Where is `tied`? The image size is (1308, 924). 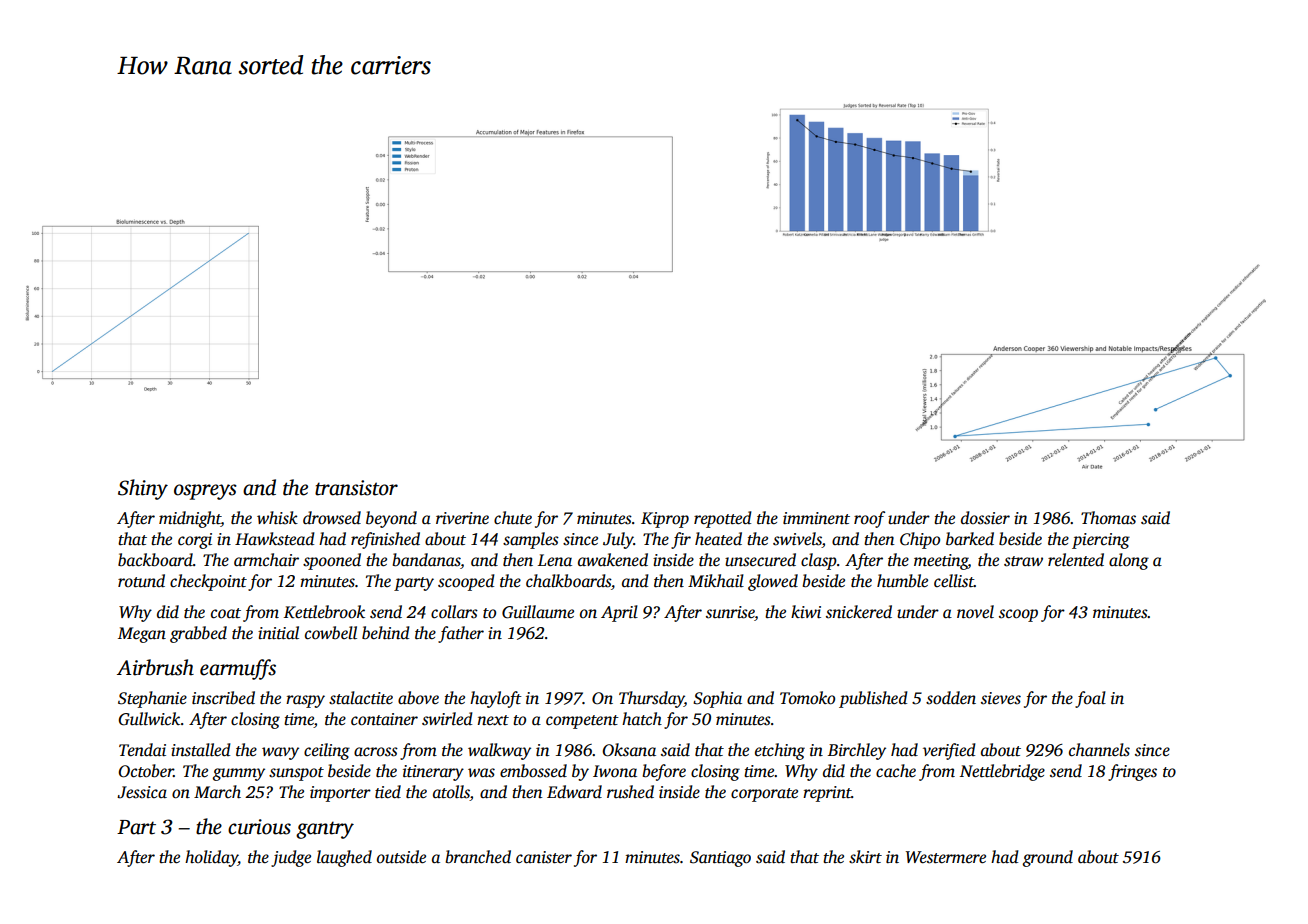
tied is located at coordinates (388, 792).
